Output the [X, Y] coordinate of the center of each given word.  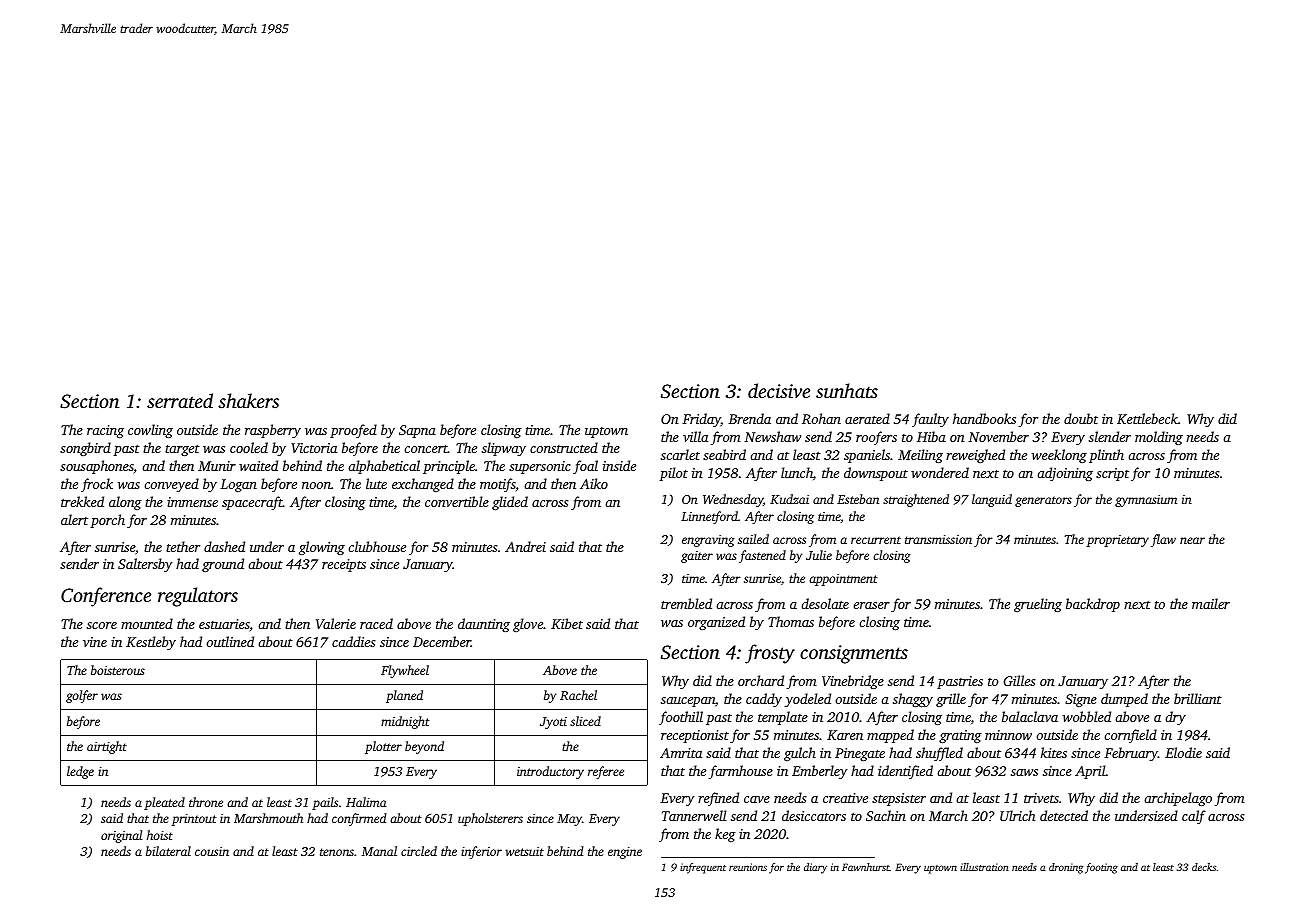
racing [105, 431]
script [1112, 474]
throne [206, 802]
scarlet [680, 454]
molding [1159, 438]
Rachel [578, 695]
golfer [82, 696]
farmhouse [740, 772]
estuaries [224, 625]
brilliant [1198, 698]
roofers [876, 438]
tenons [337, 852]
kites [1054, 752]
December [442, 641]
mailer [1211, 603]
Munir [217, 466]
